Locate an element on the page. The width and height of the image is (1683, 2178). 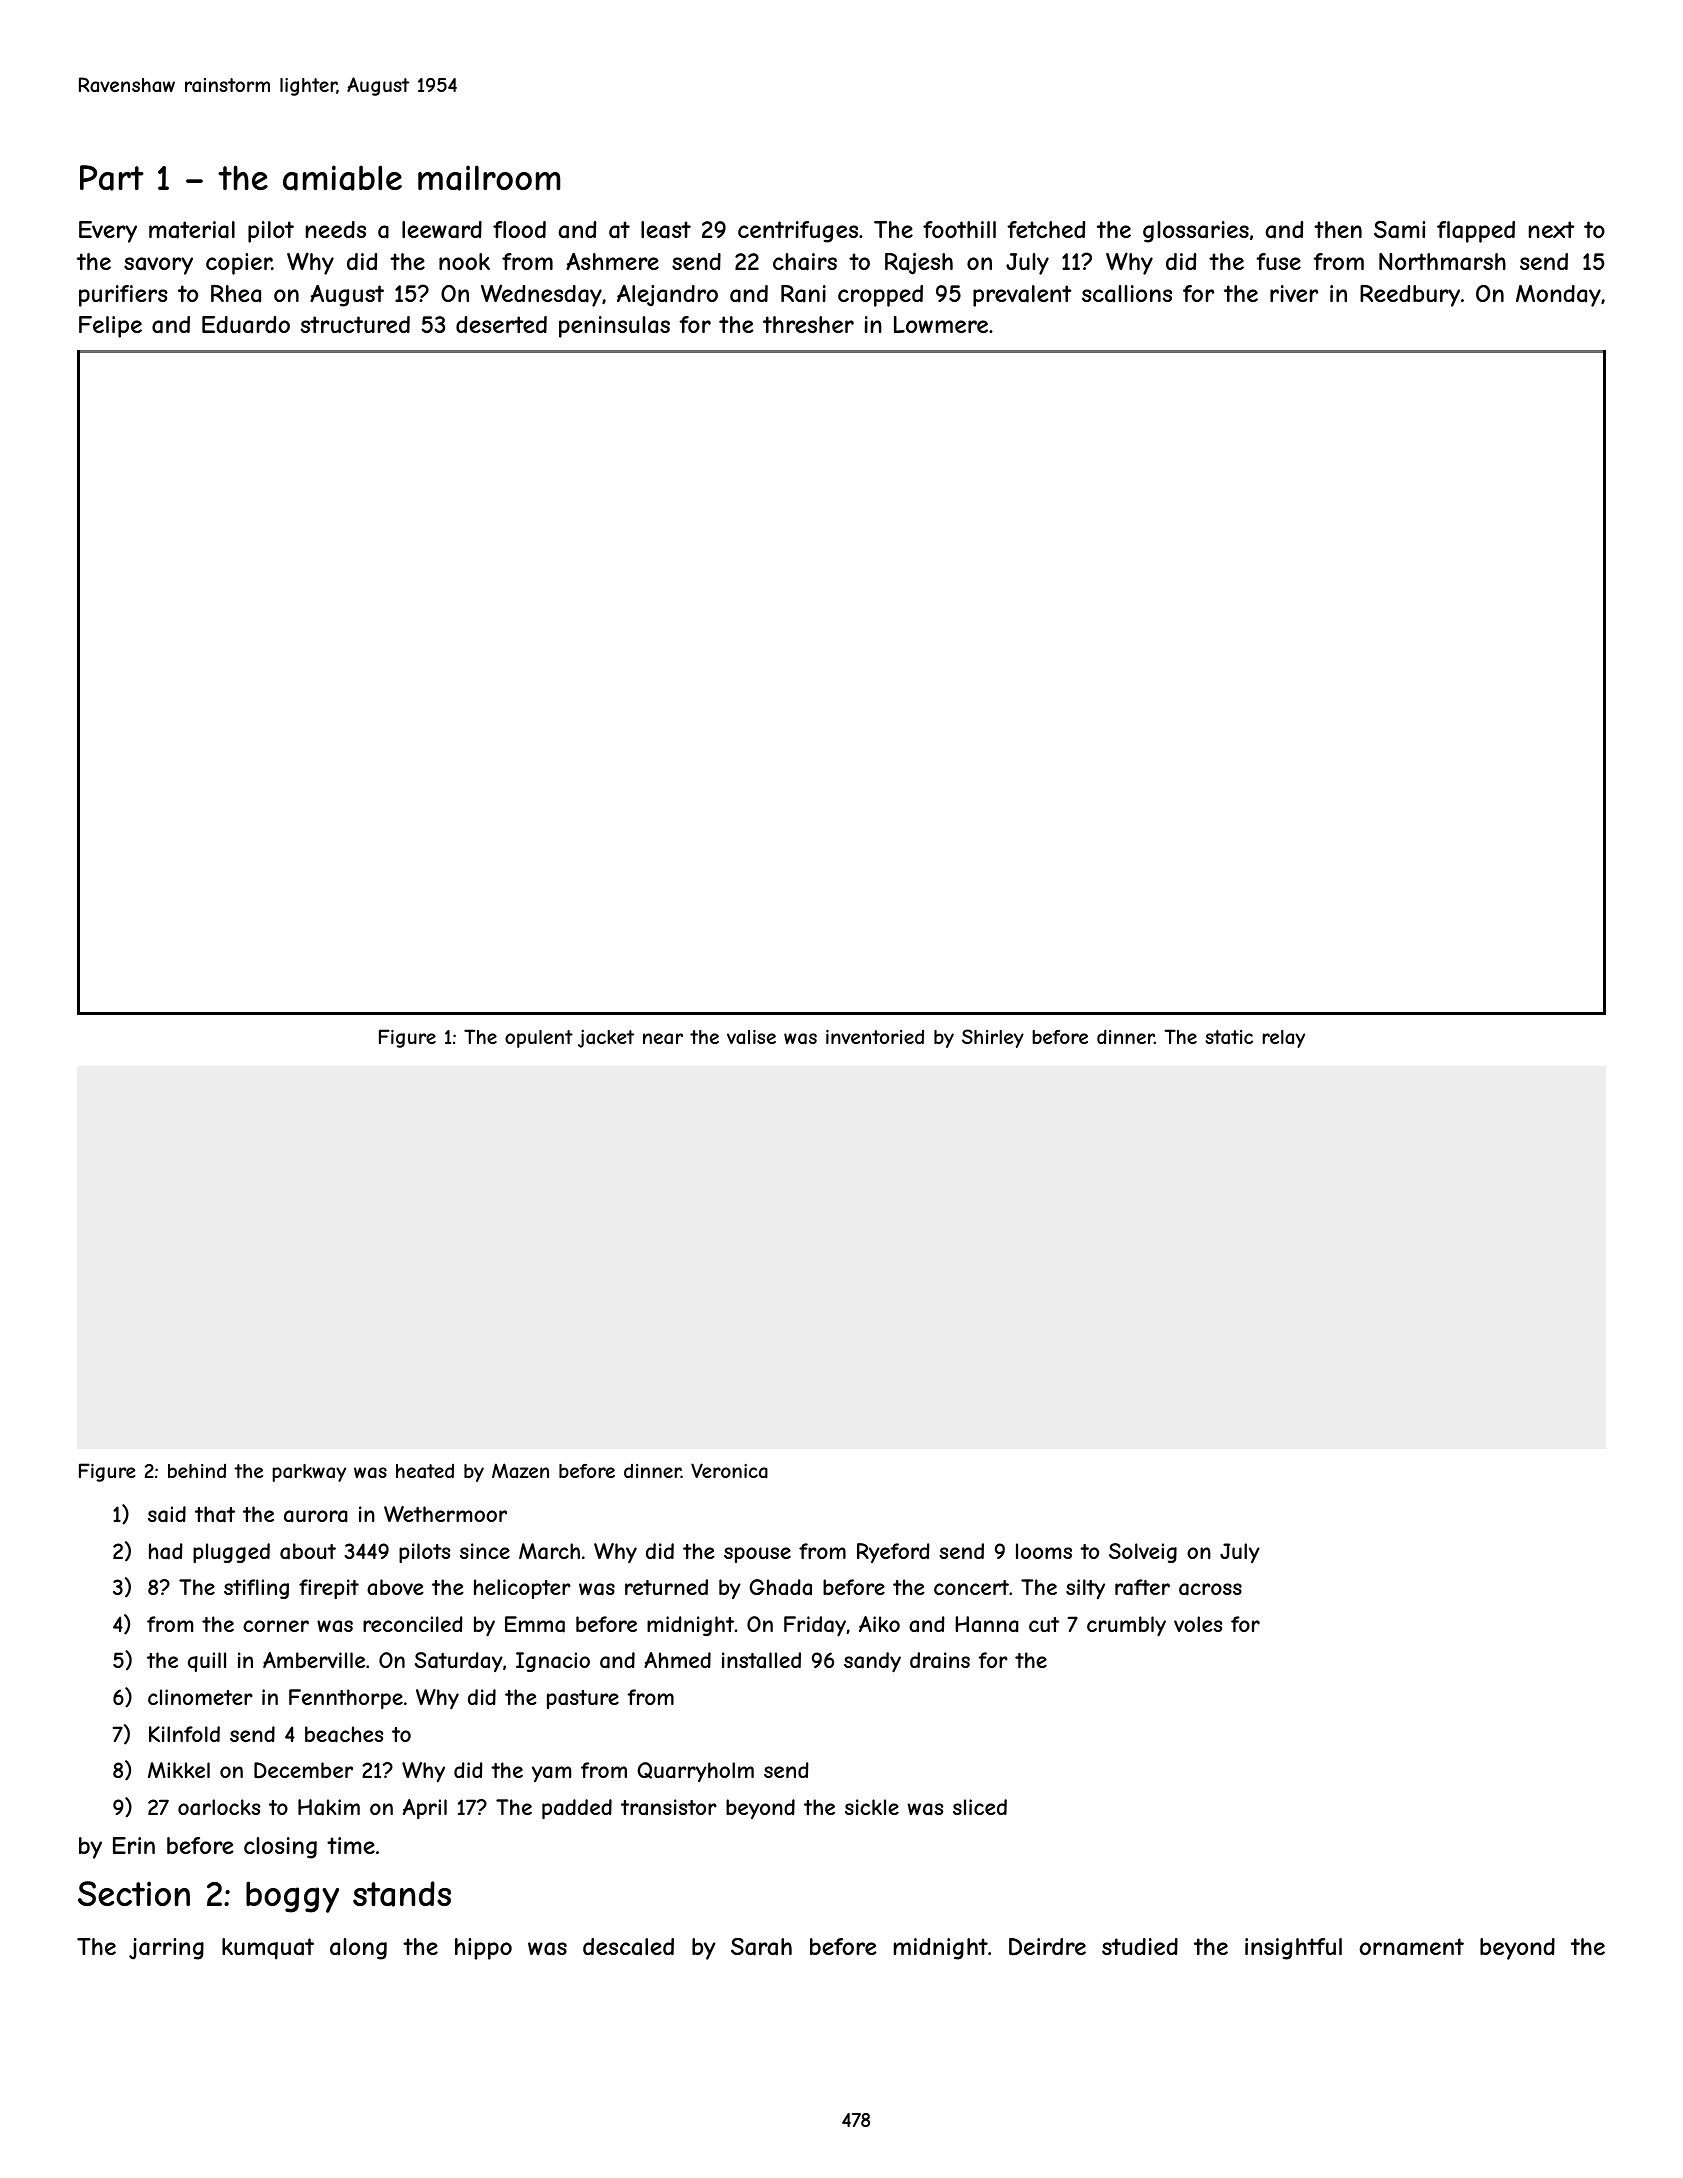
jarring is located at coordinates (166, 1949).
